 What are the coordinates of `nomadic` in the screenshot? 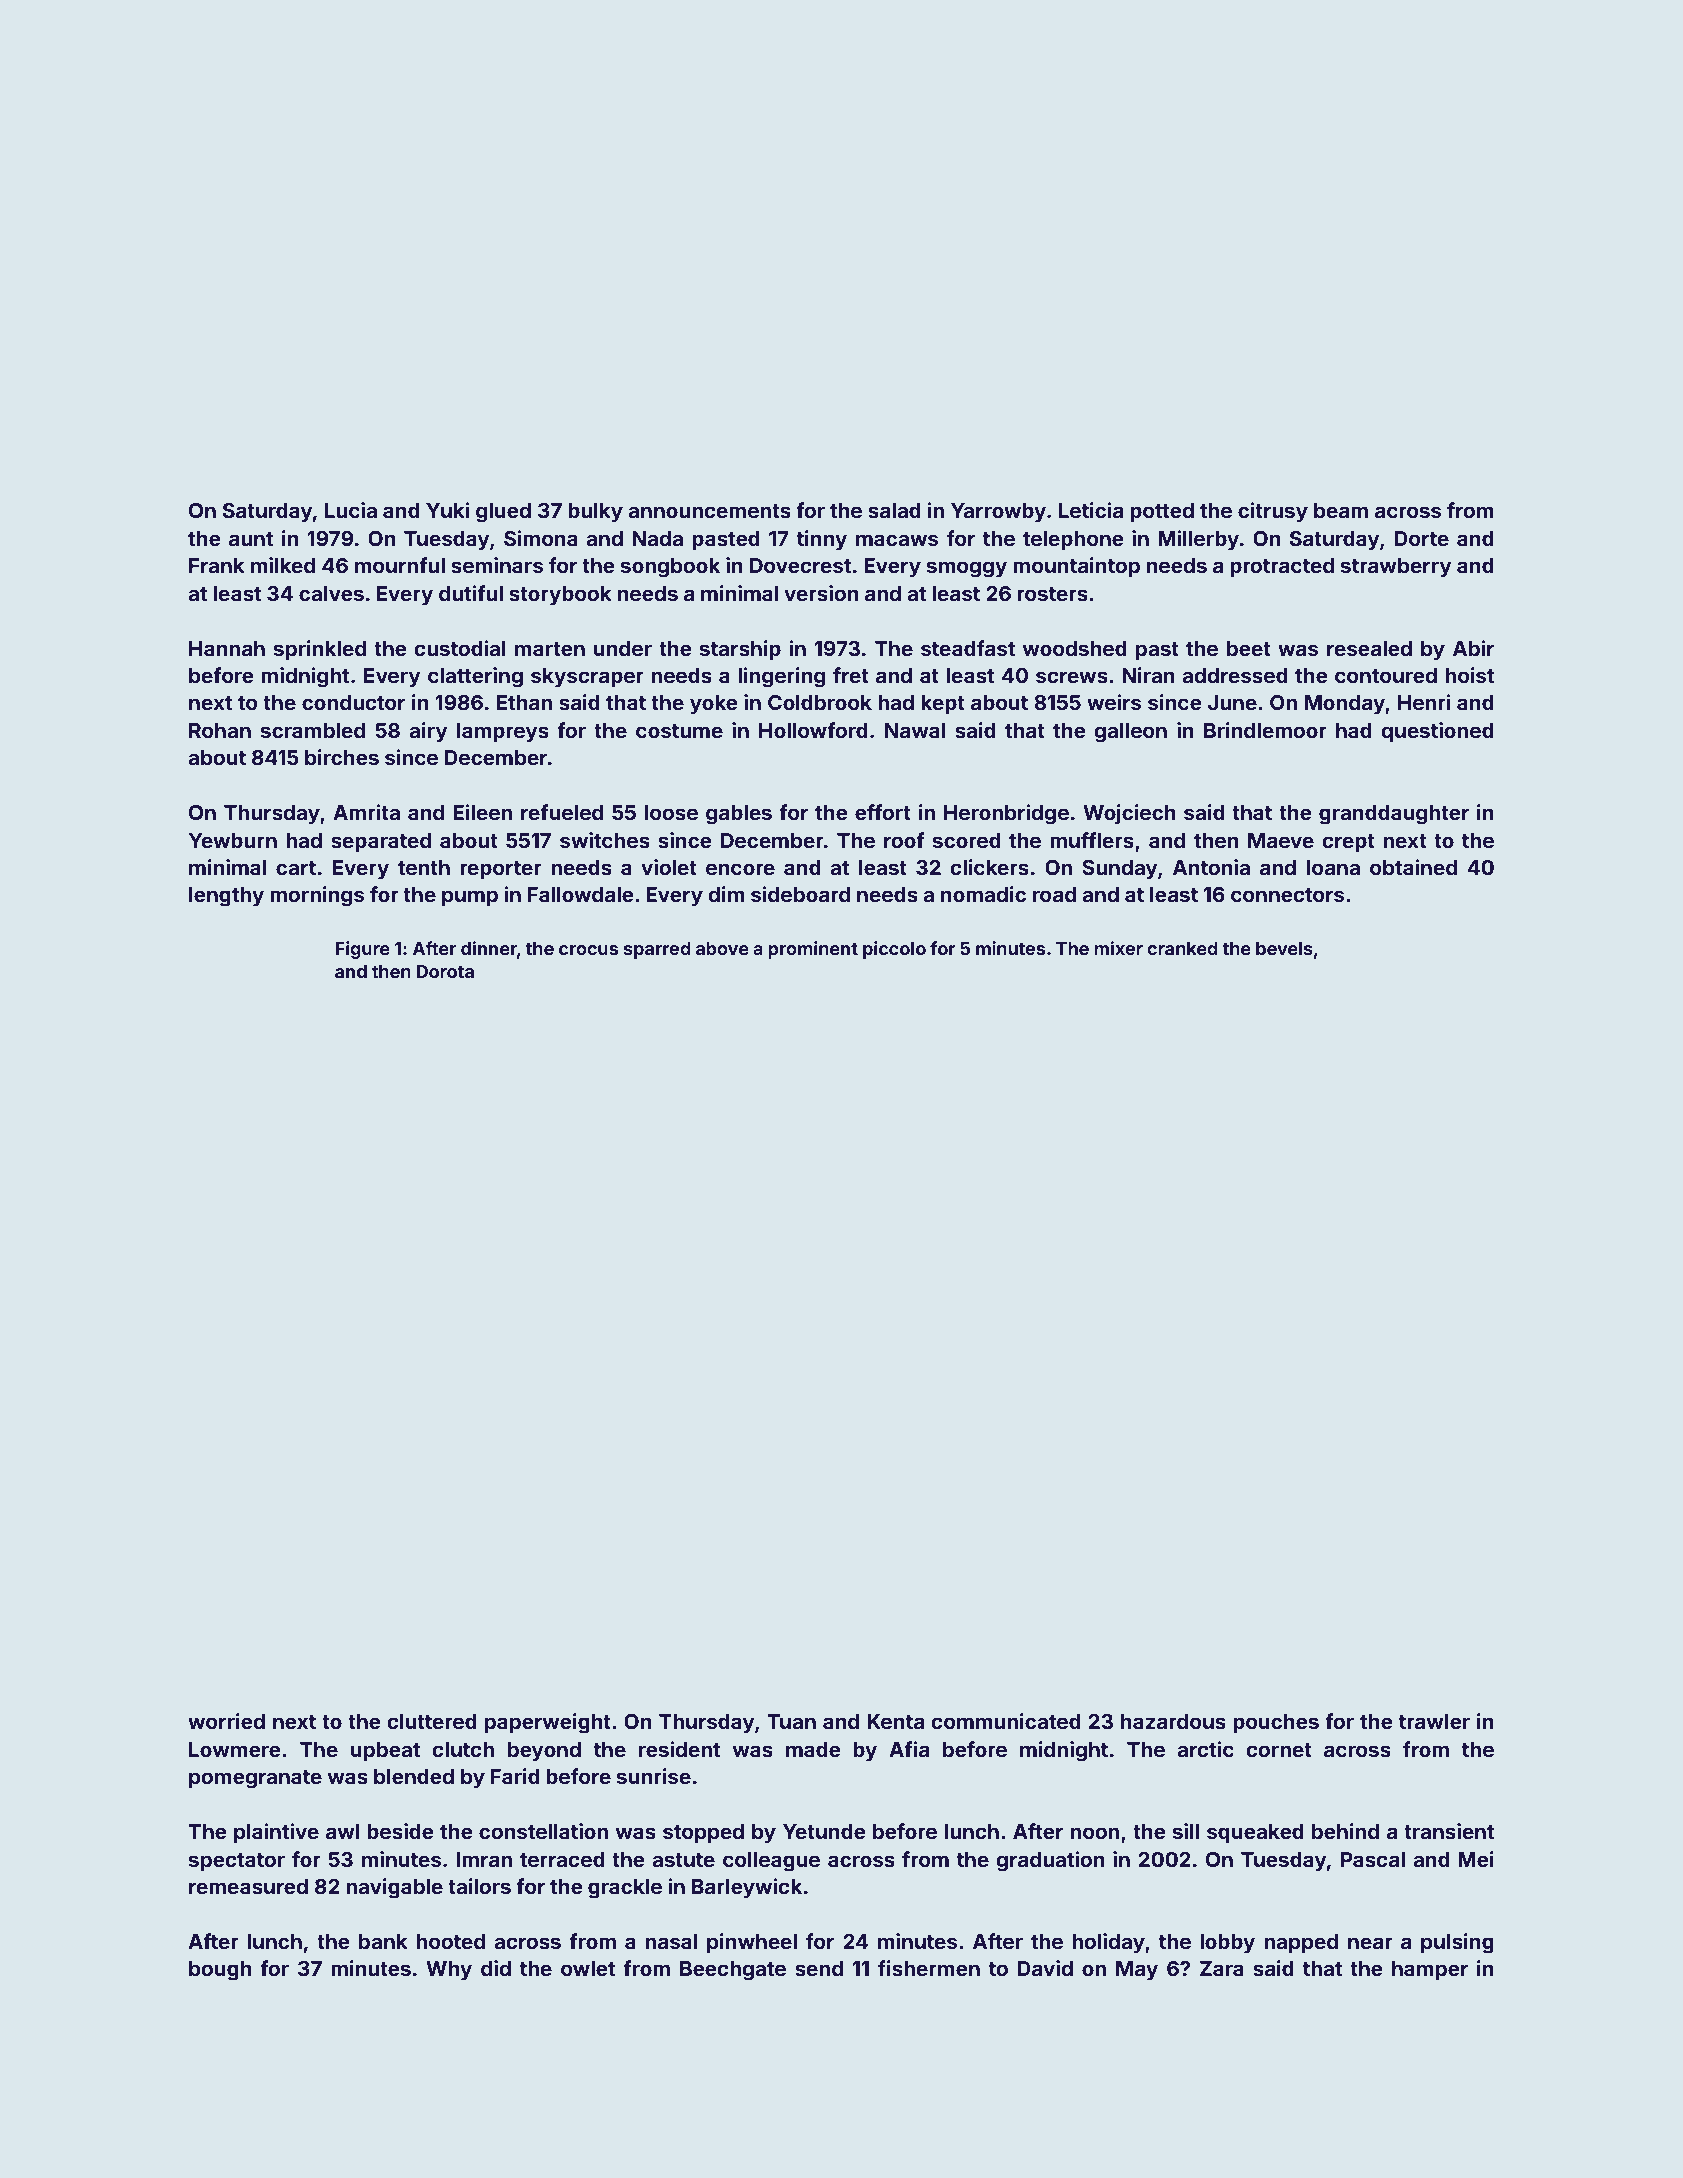 It's located at (983, 894).
